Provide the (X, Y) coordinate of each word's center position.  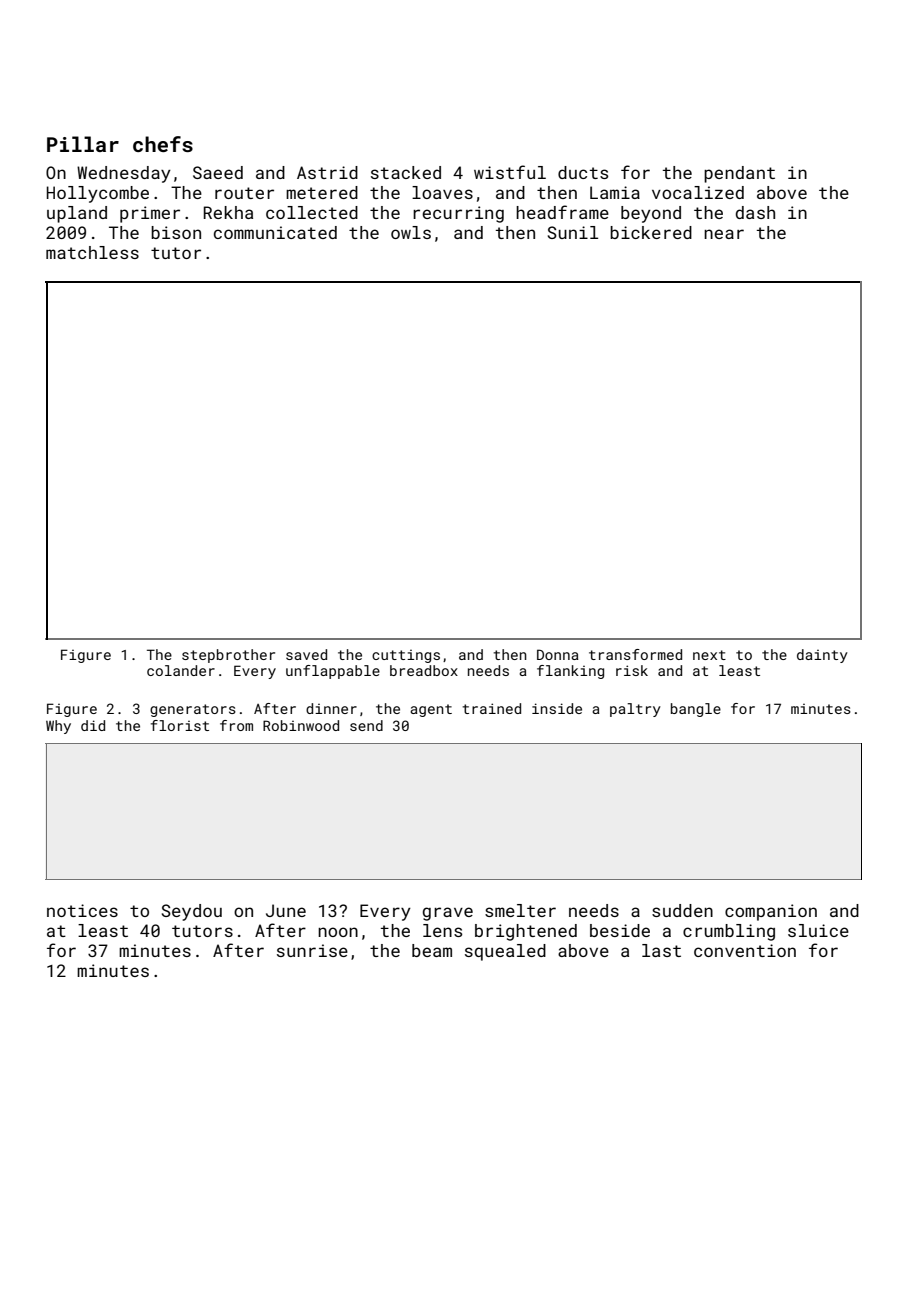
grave (448, 914)
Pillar (83, 144)
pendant (739, 174)
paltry (635, 710)
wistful (510, 172)
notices (82, 910)
